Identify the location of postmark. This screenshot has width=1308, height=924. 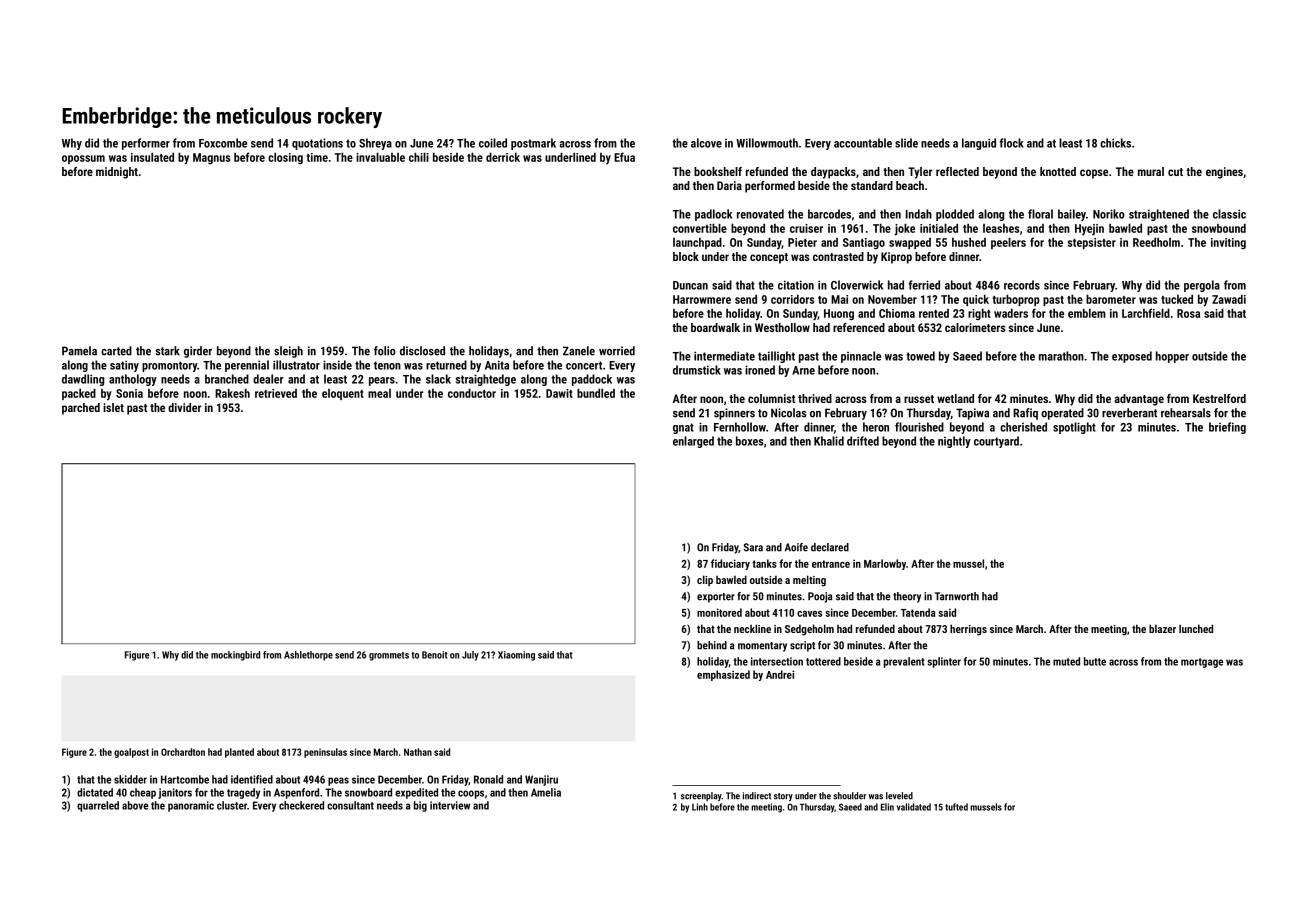
(533, 144).
